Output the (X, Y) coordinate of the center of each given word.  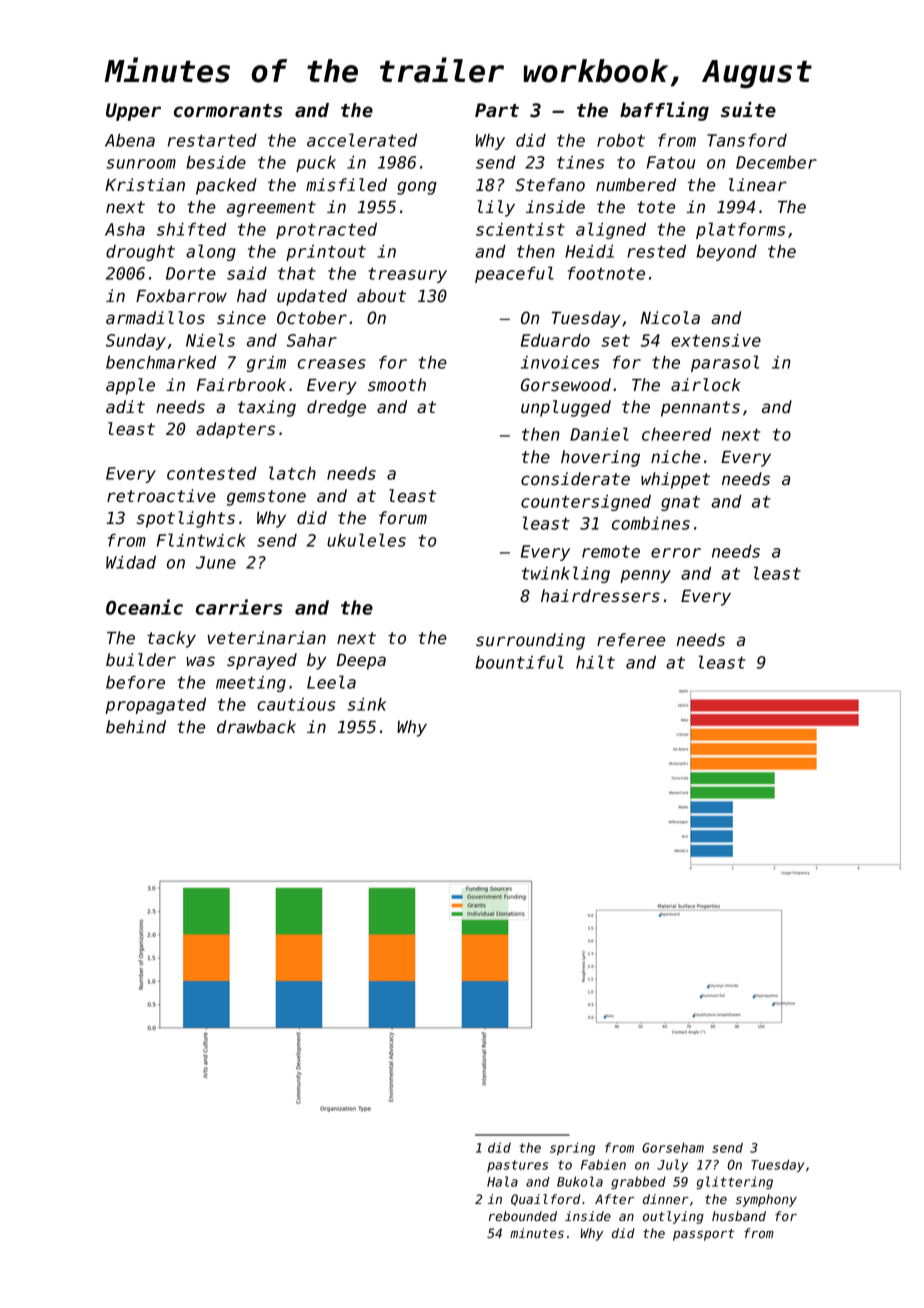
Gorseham (673, 1147)
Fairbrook (241, 385)
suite (748, 110)
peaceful (514, 274)
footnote (606, 273)
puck (316, 164)
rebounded (523, 1216)
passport (703, 1235)
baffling (664, 111)
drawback (256, 727)
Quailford (546, 1200)
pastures (517, 1166)
